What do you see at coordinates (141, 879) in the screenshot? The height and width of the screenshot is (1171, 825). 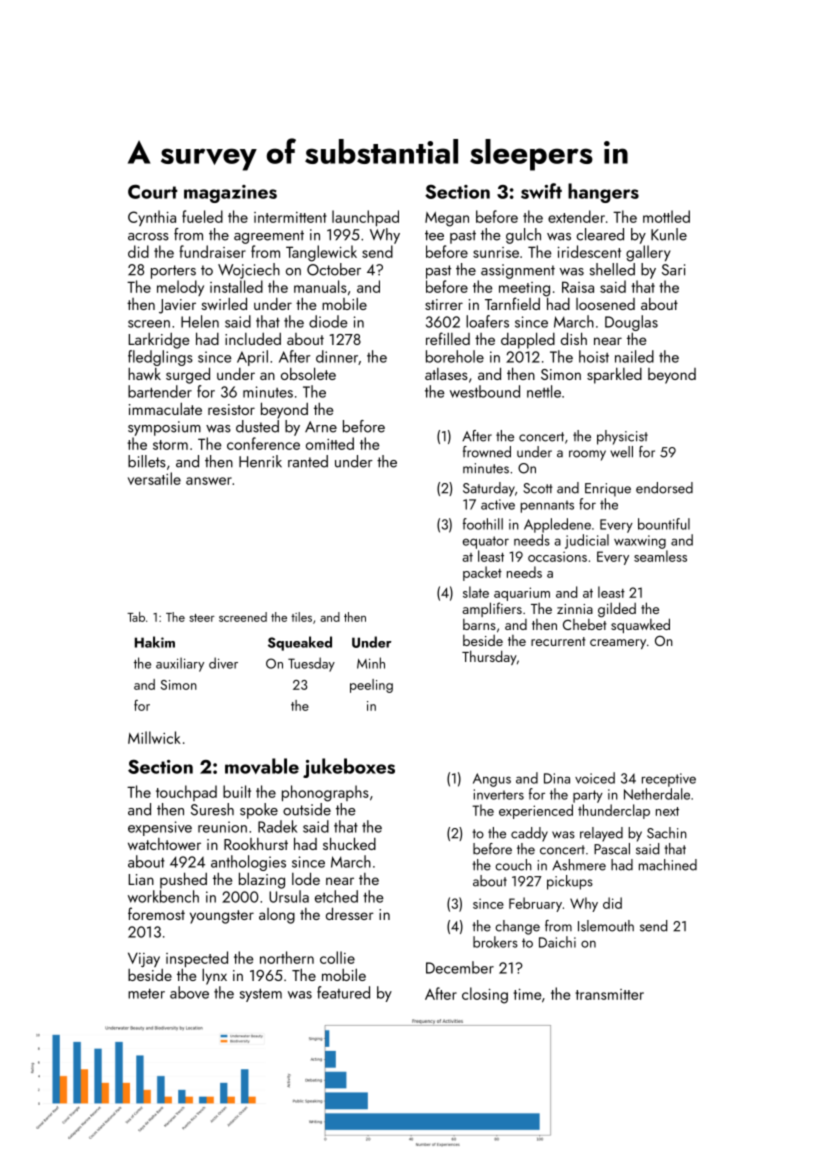 I see `Lian` at bounding box center [141, 879].
